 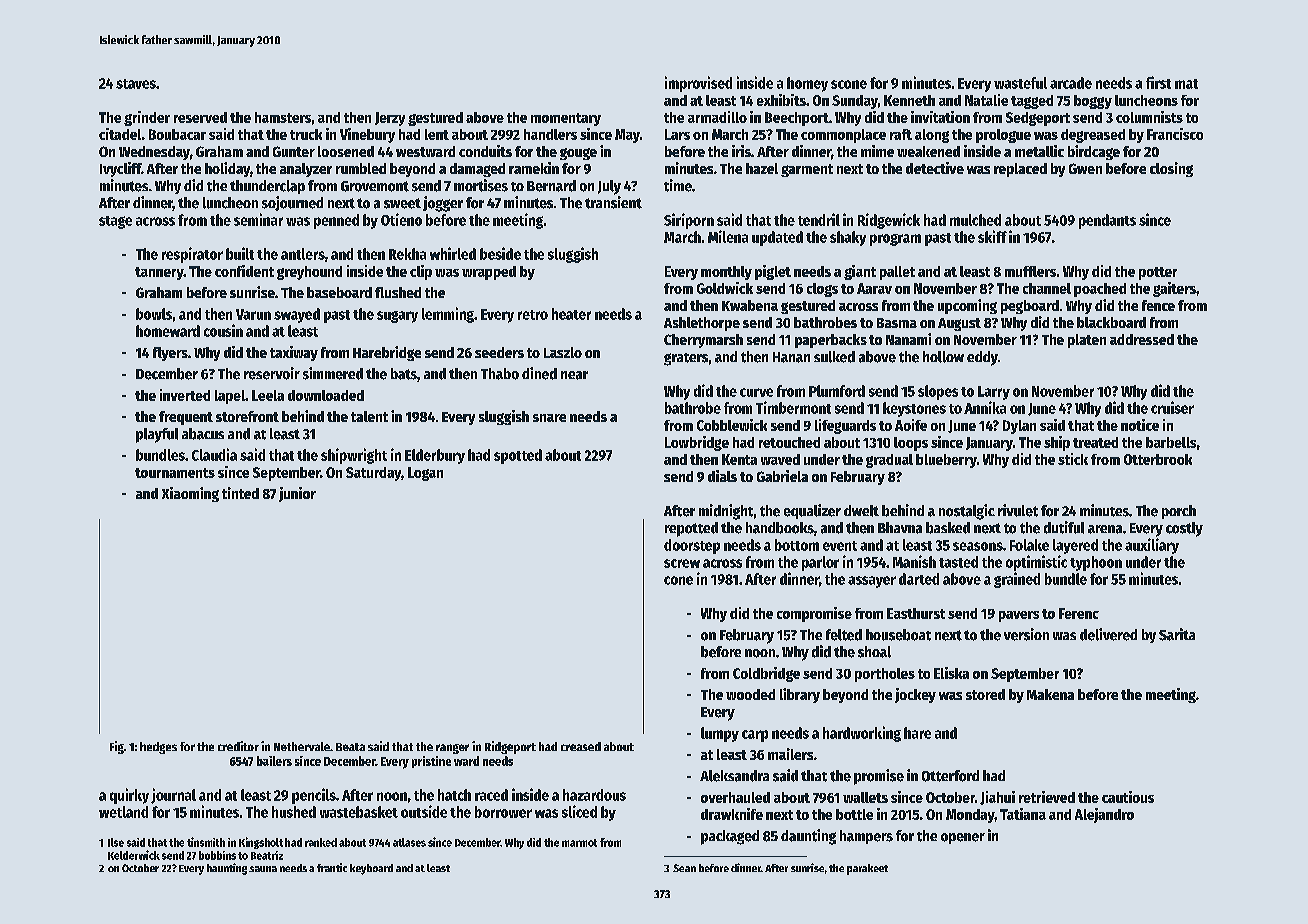 What do you see at coordinates (549, 418) in the screenshot?
I see `snare` at bounding box center [549, 418].
